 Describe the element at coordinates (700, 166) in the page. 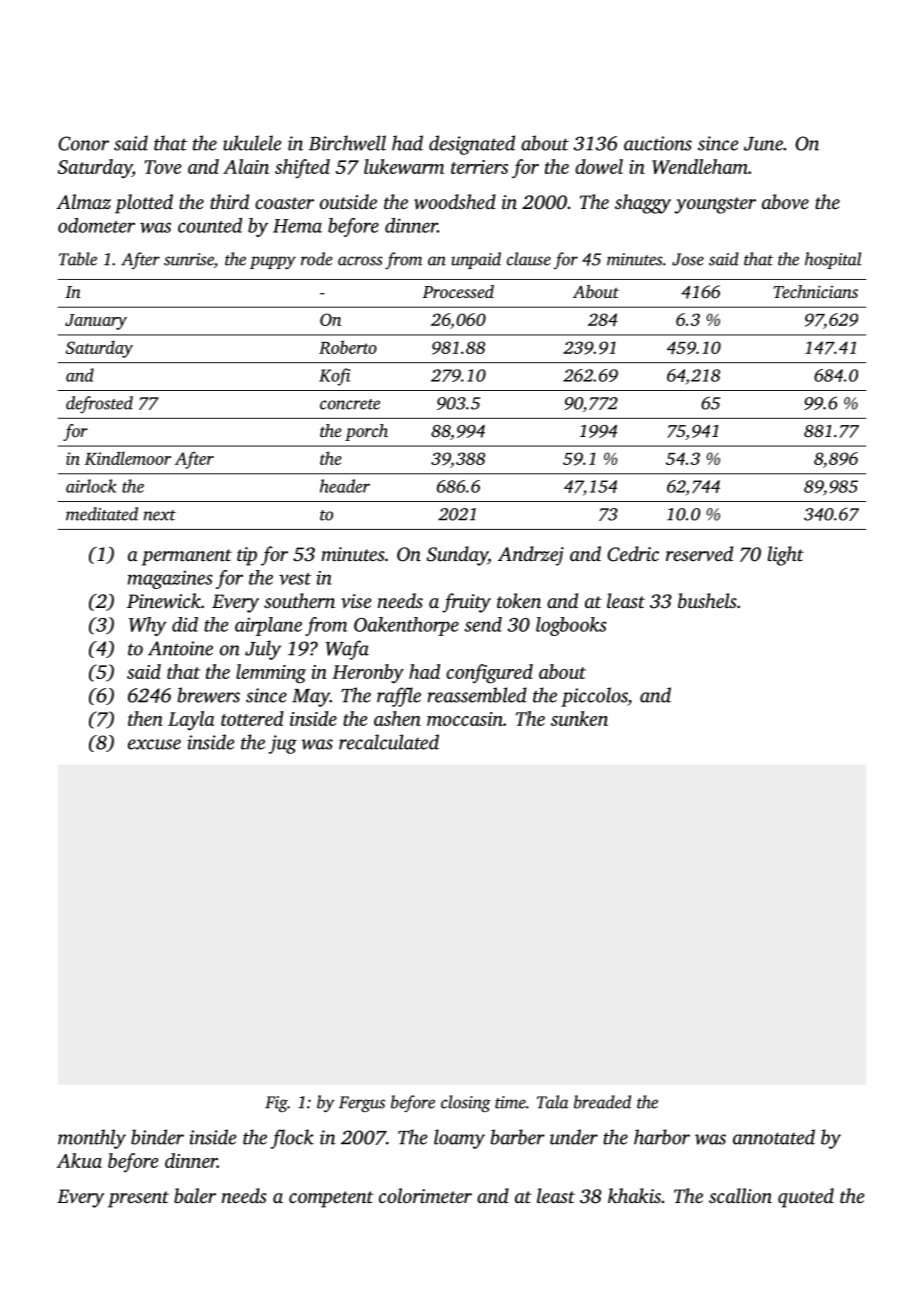

I see `Wendleham` at that location.
